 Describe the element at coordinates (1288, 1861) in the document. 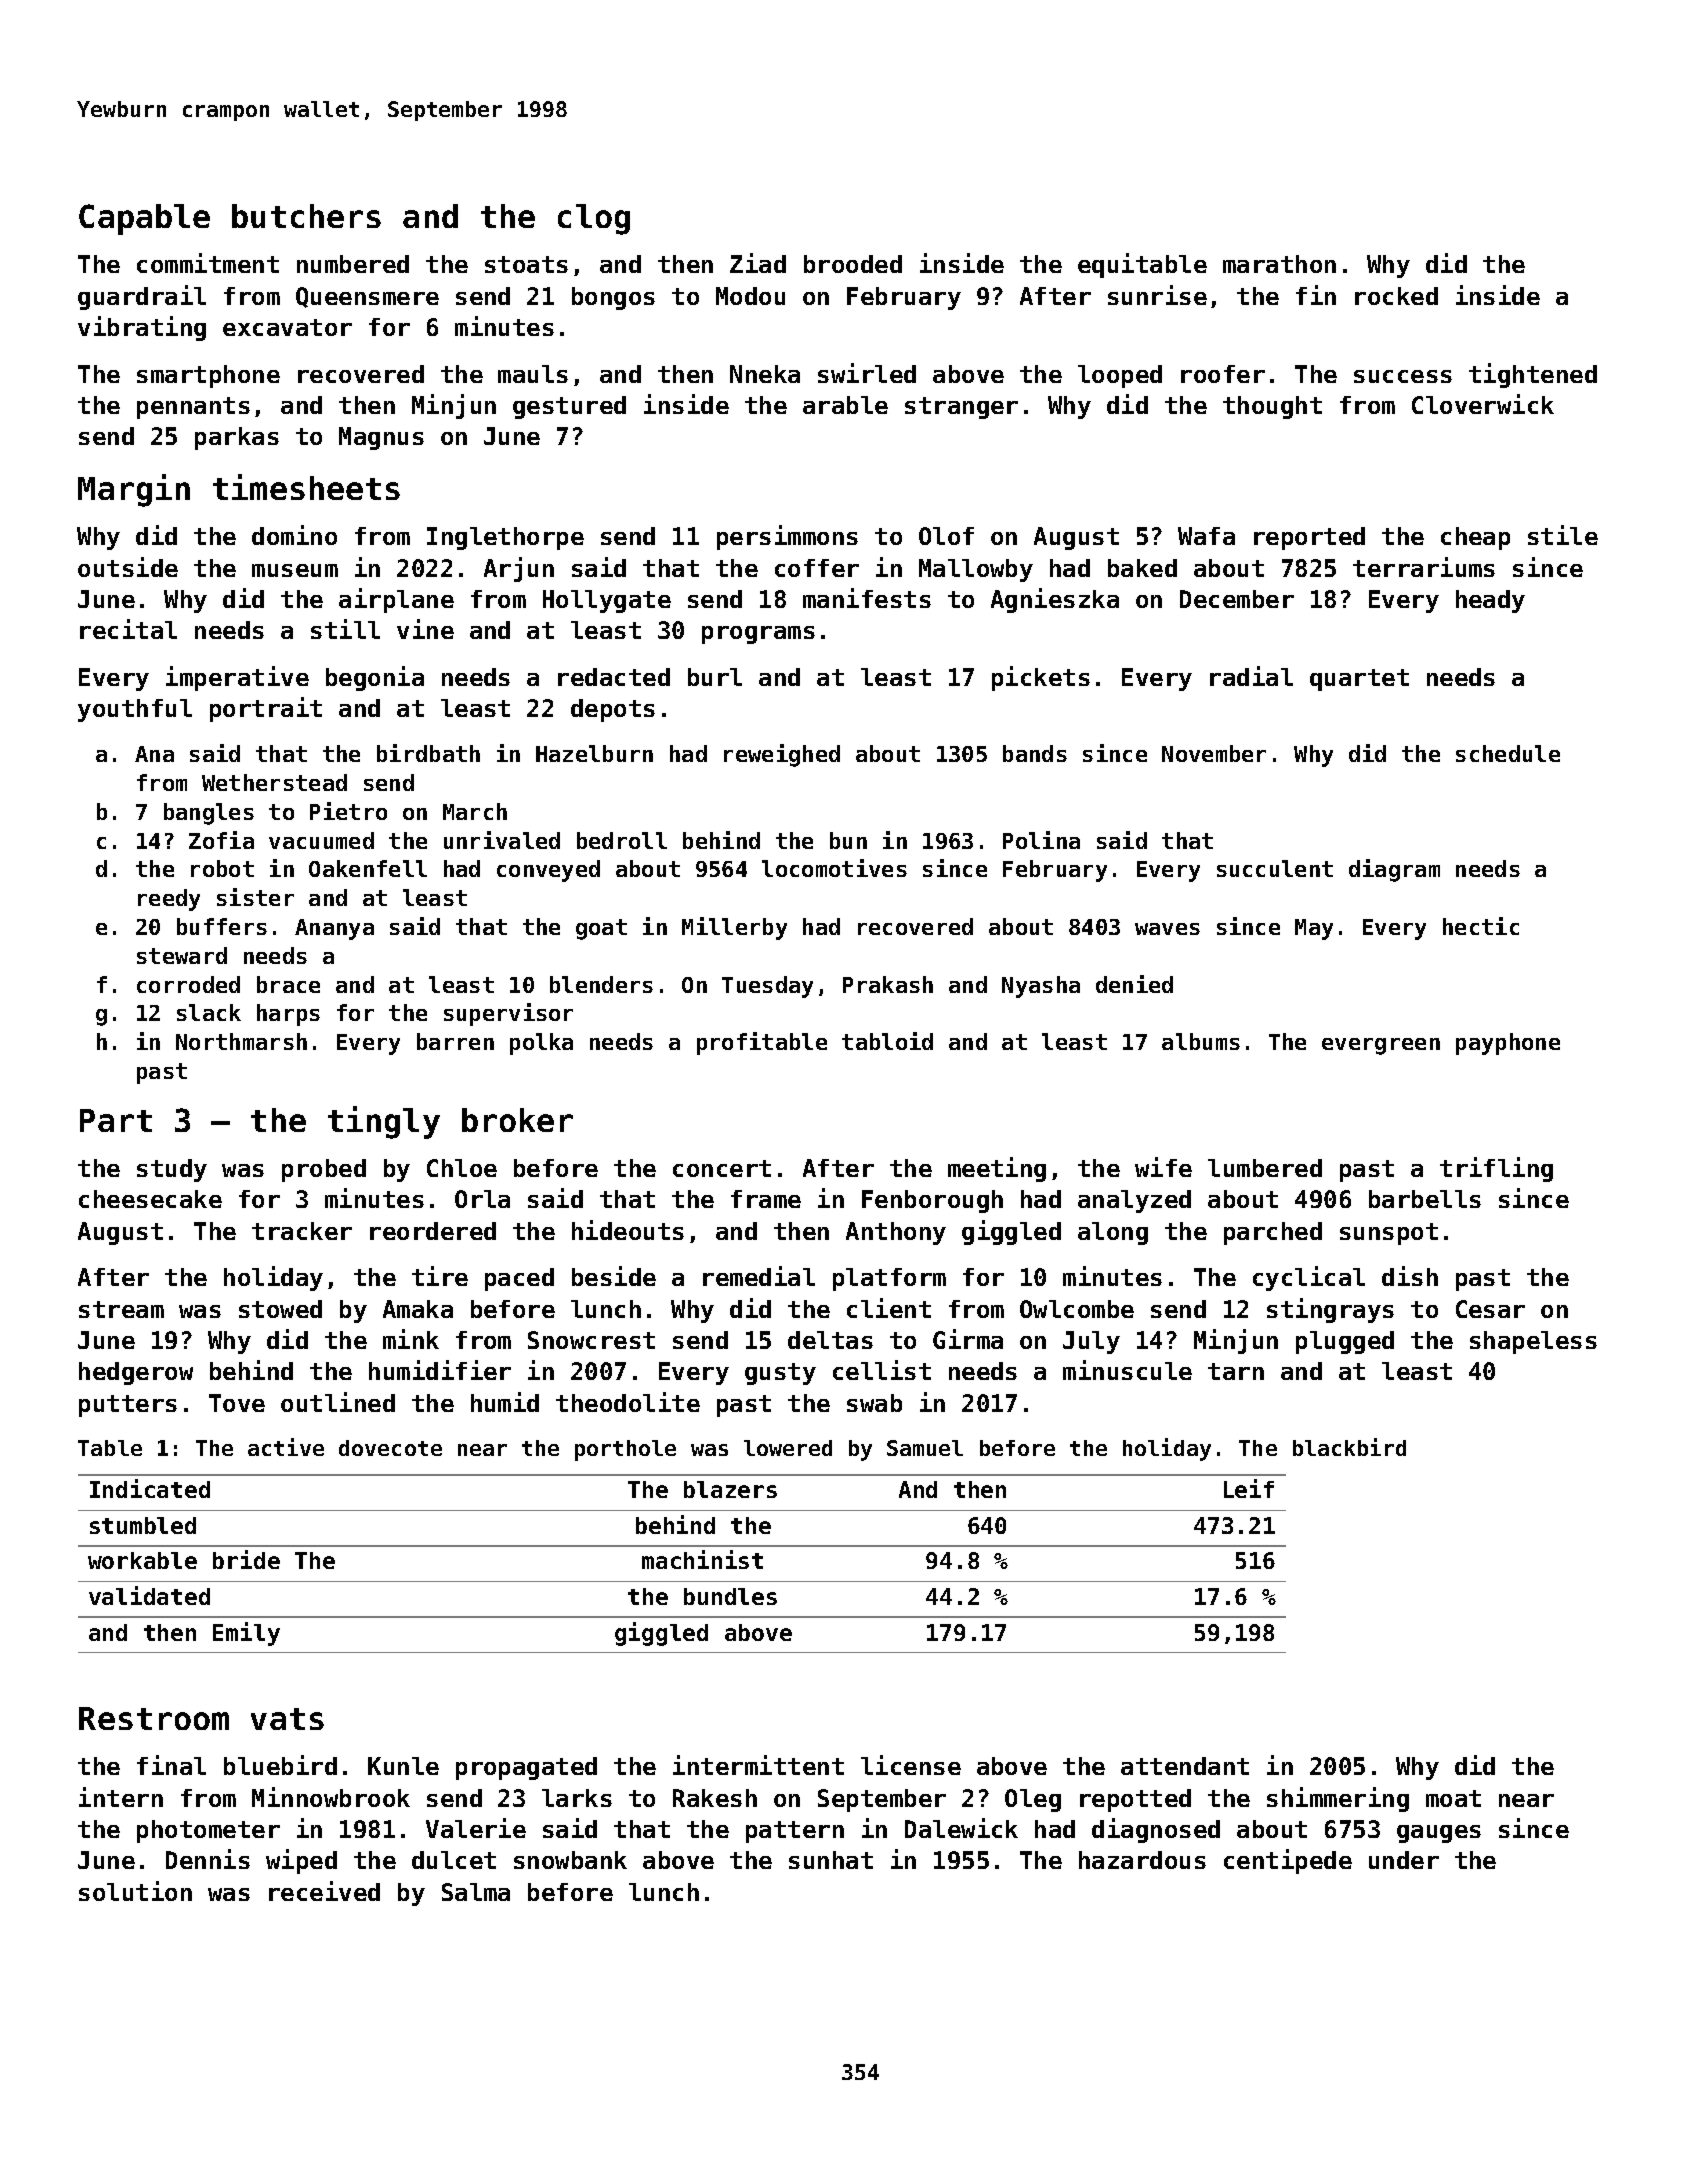

I see `centipede` at that location.
